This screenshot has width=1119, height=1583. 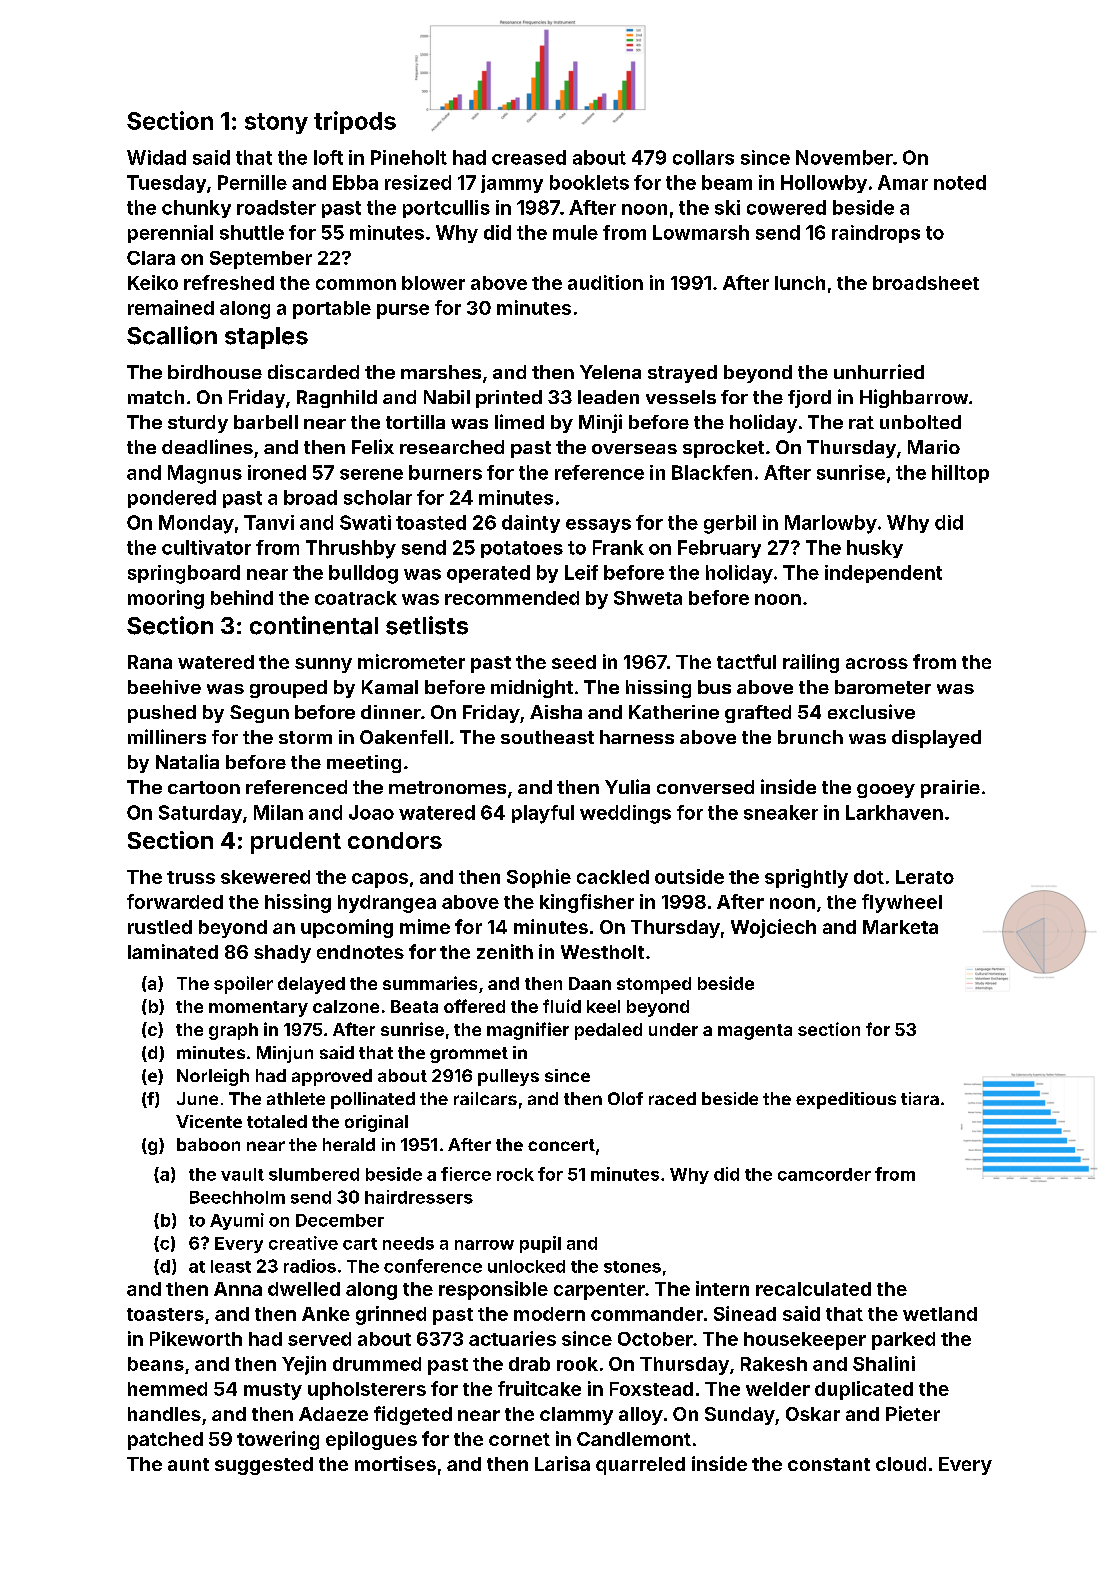 I want to click on grommet, so click(x=469, y=1055).
